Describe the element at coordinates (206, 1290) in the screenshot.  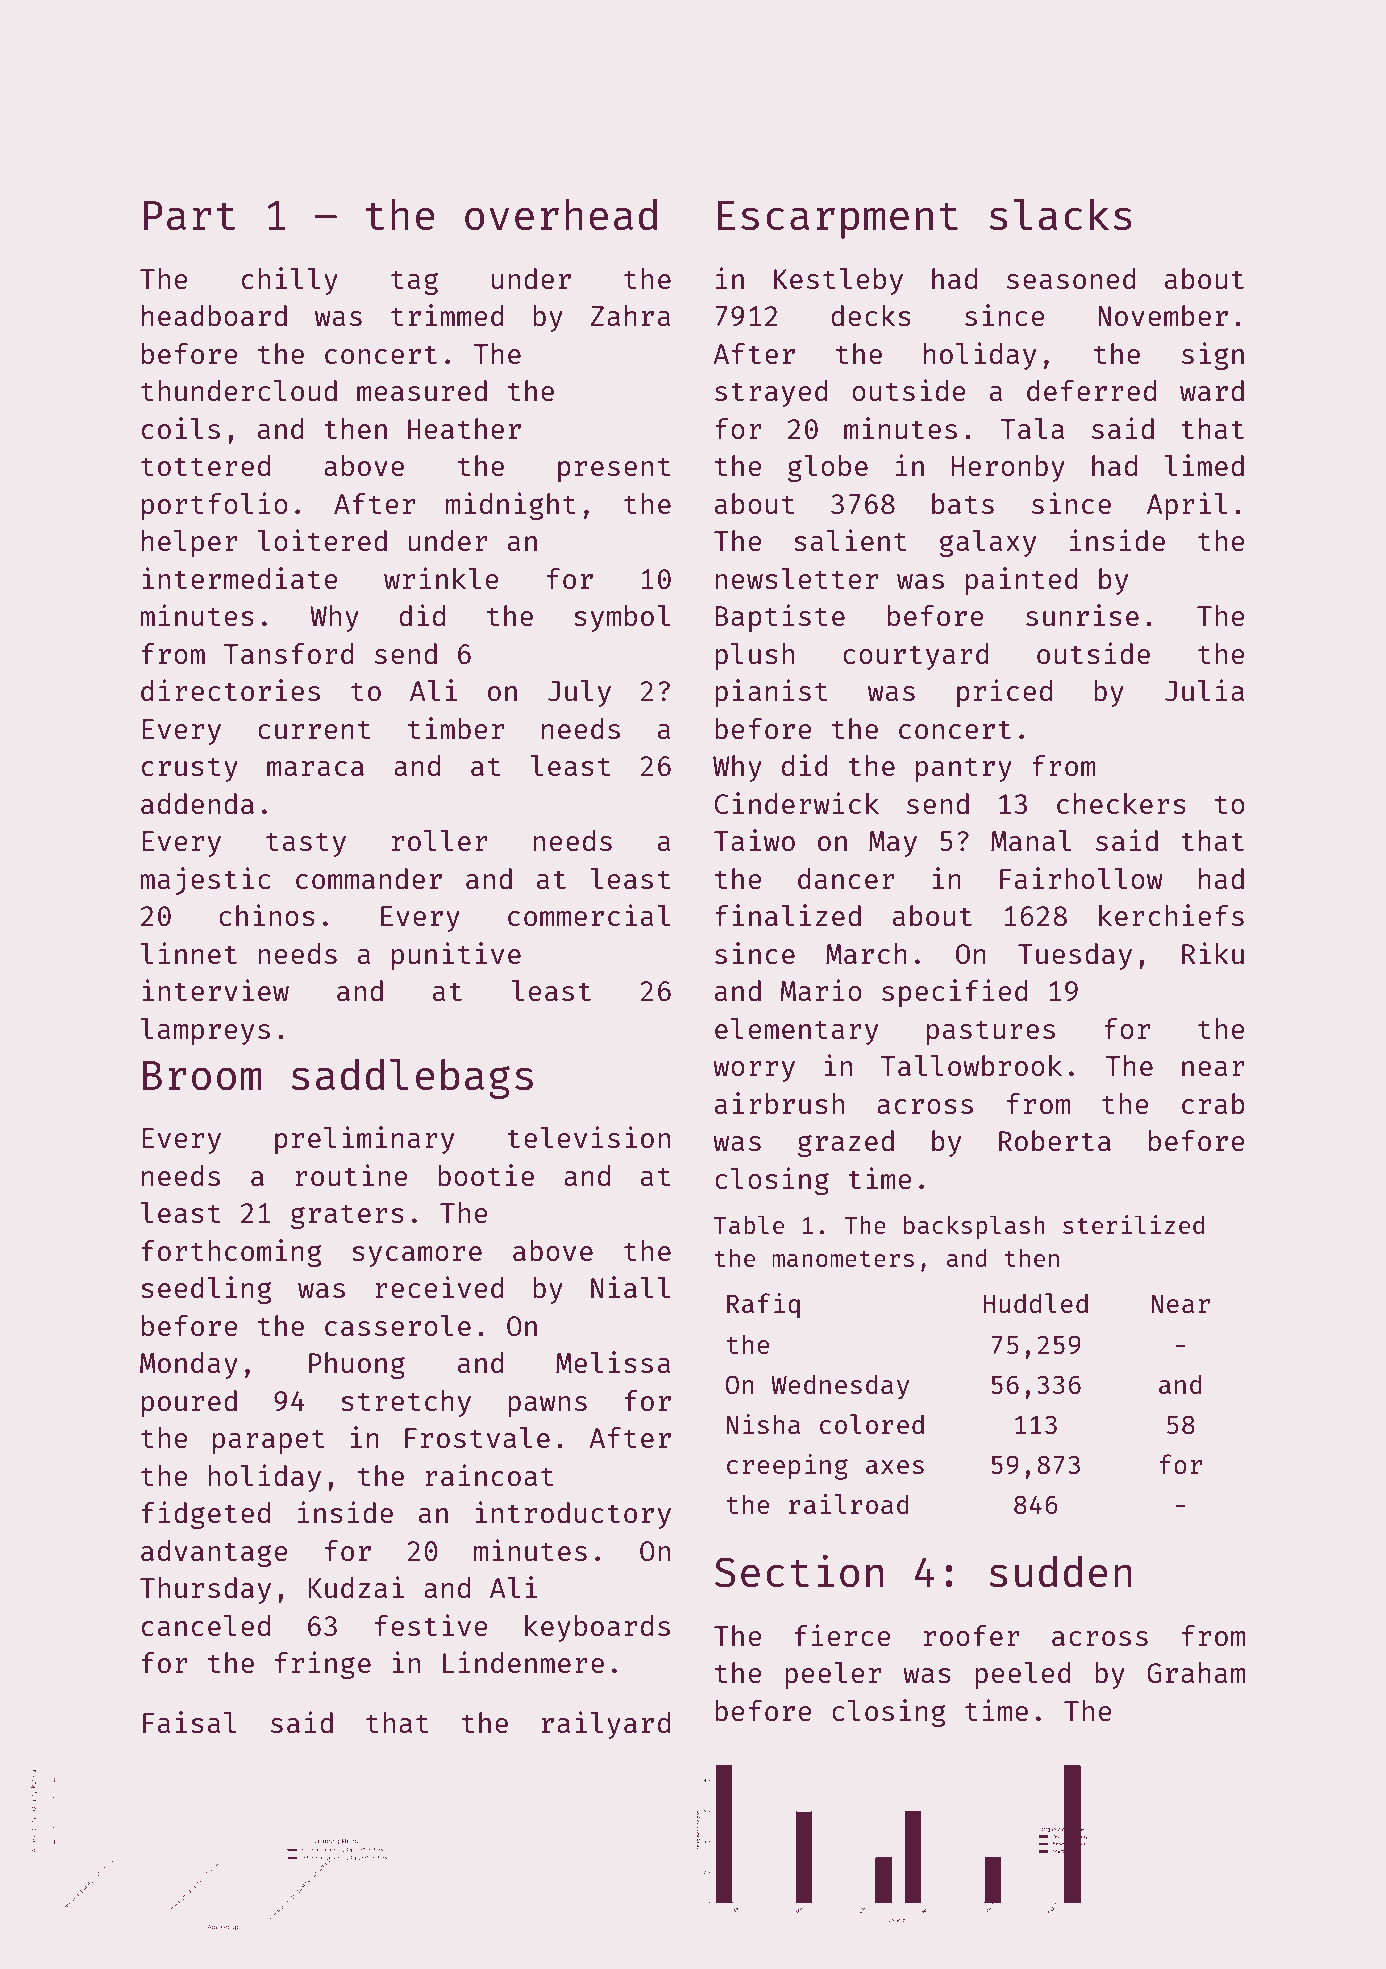
I see `seedling` at that location.
